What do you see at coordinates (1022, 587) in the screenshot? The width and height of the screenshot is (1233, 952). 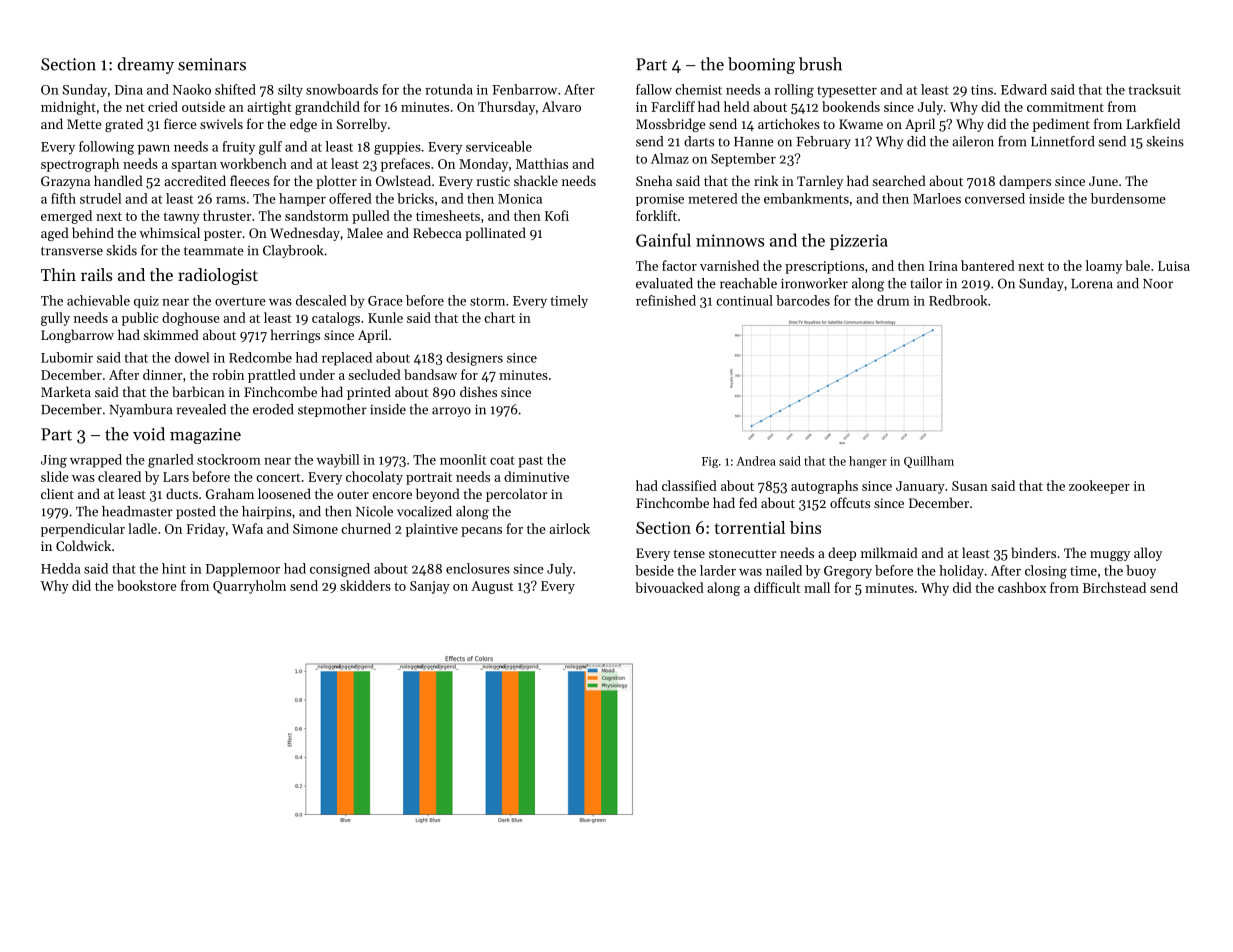 I see `cashbox` at bounding box center [1022, 587].
